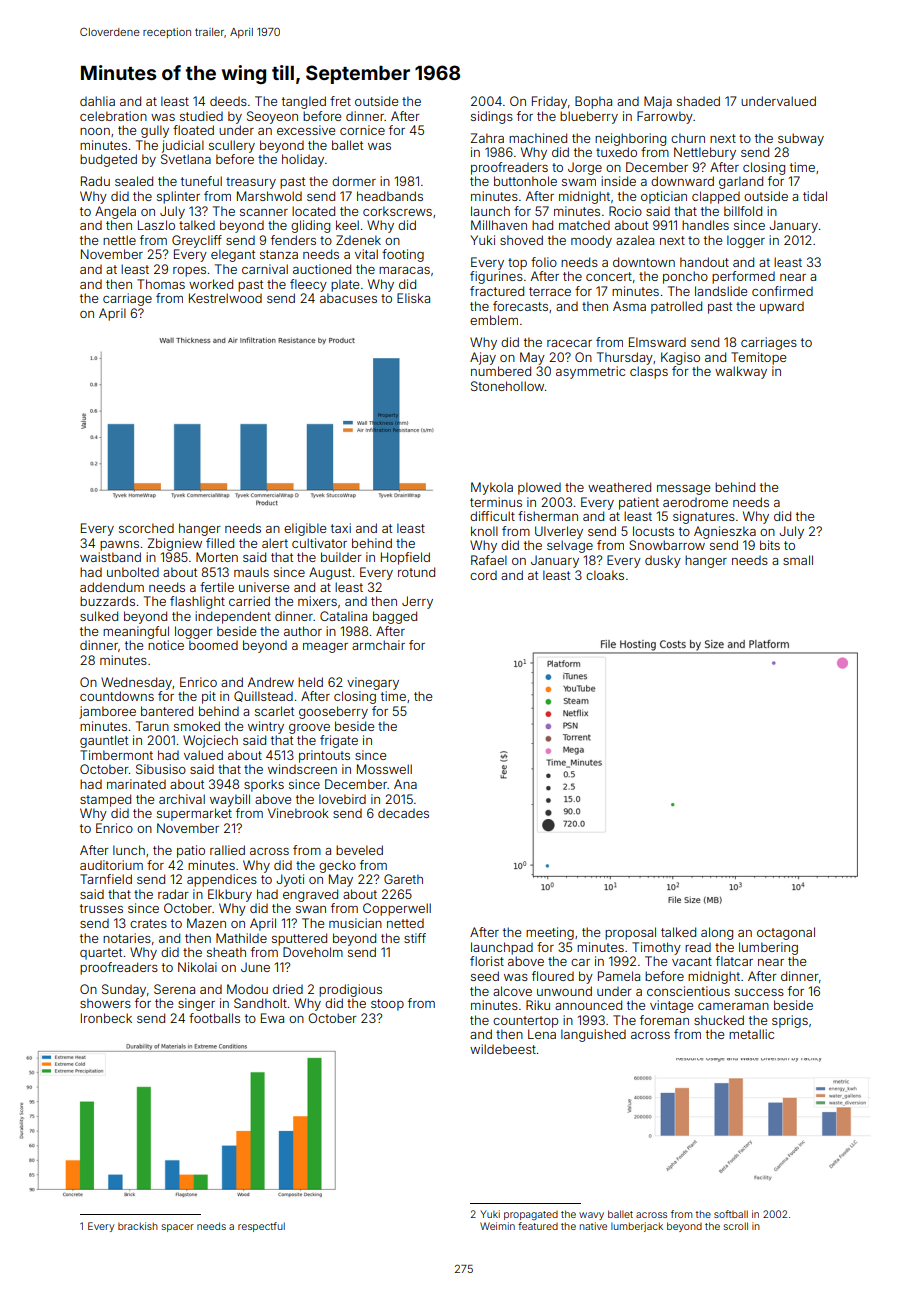 This screenshot has height=1316, width=908. I want to click on worked, so click(211, 284).
